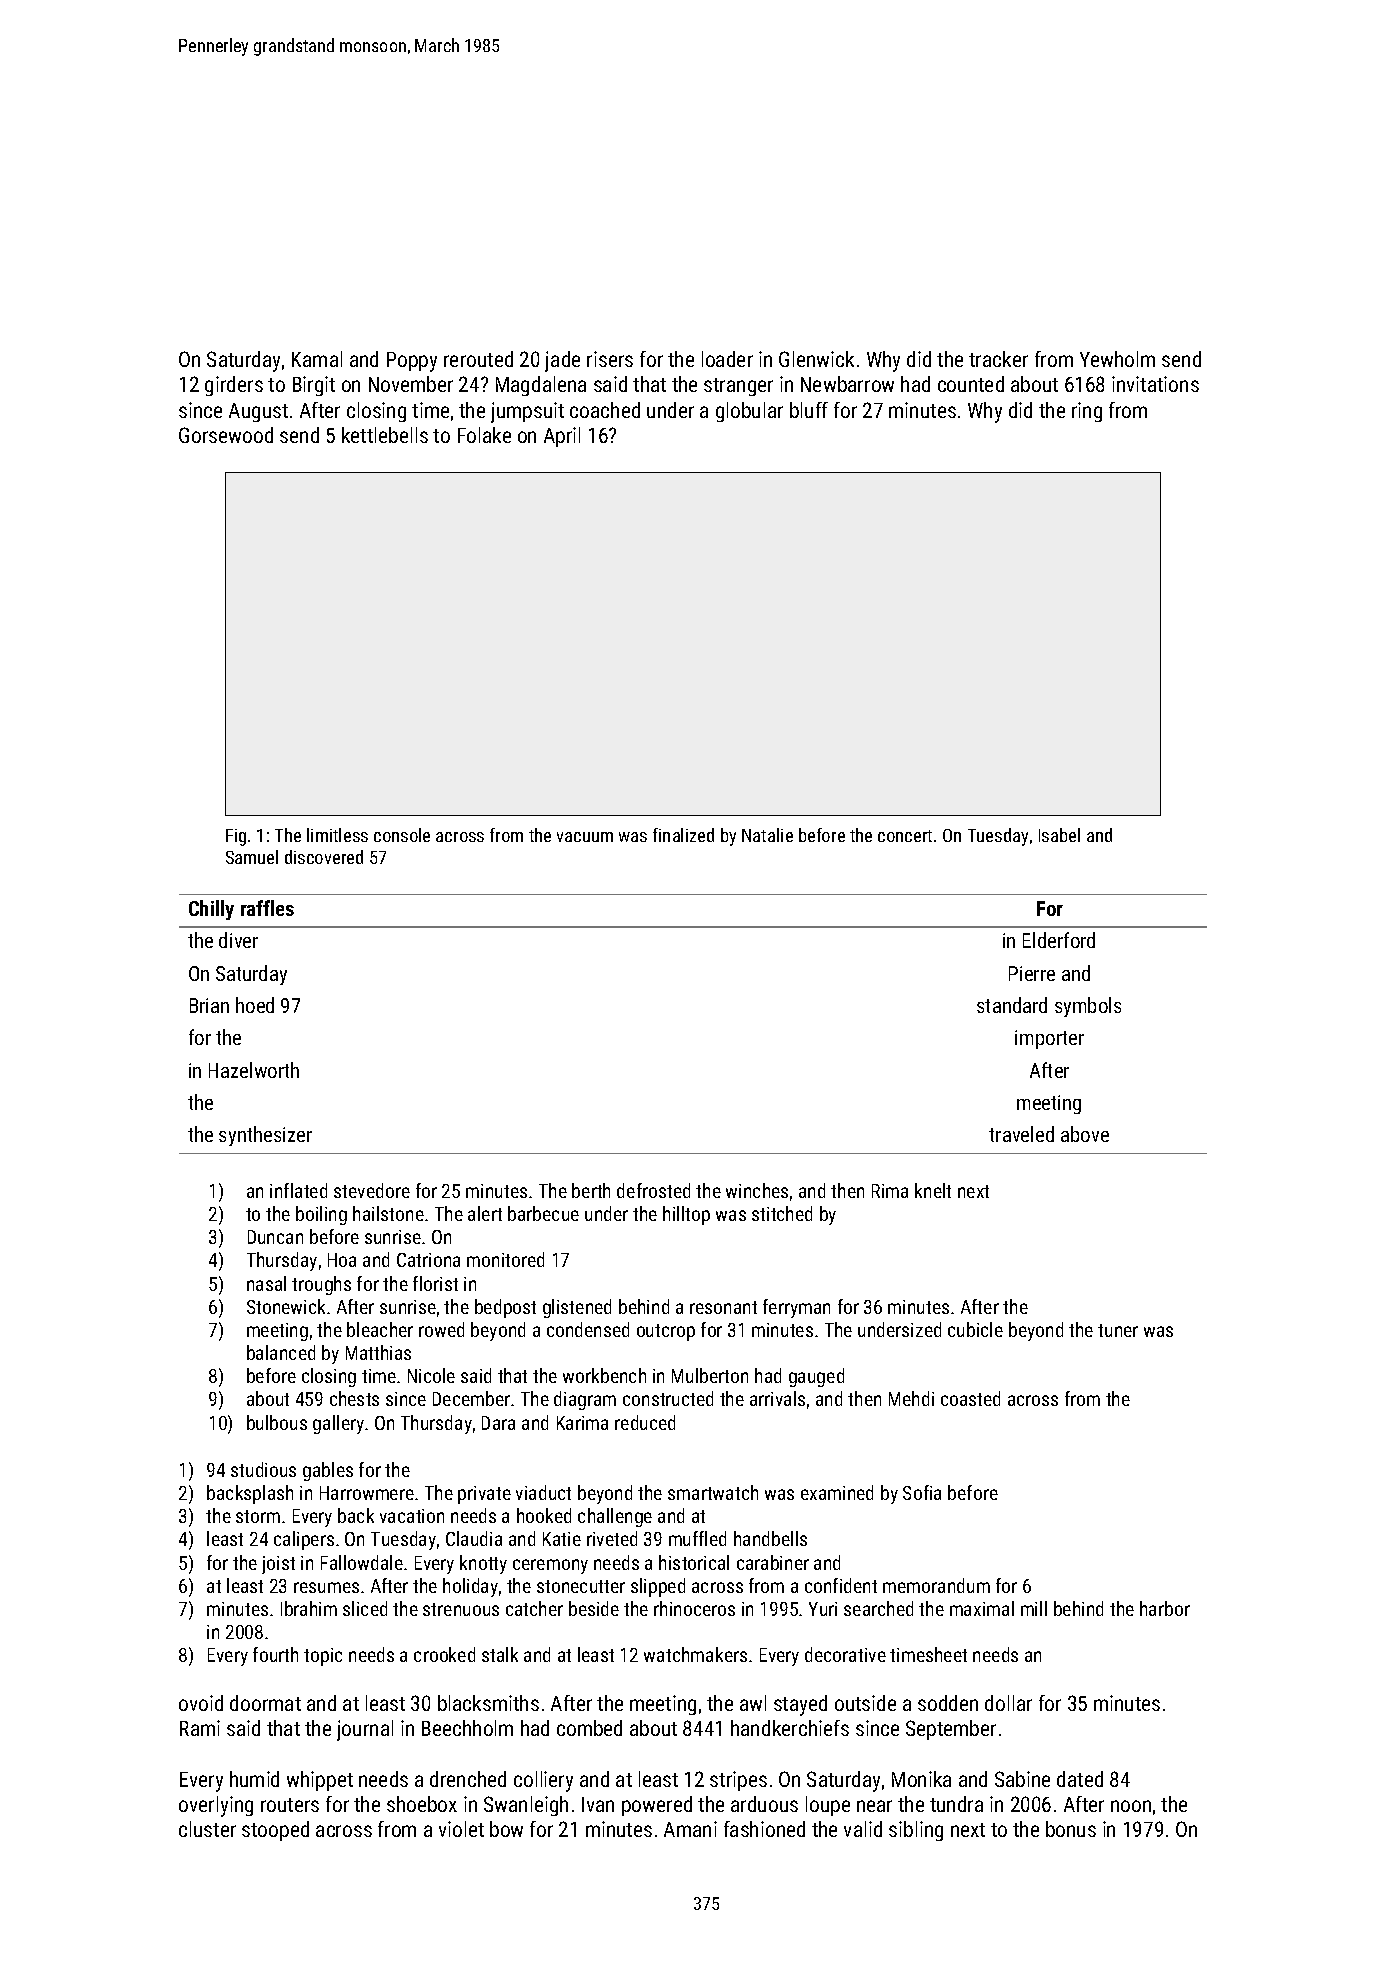 This image has width=1386, height=1969. Describe the element at coordinates (710, 1375) in the image. I see `Mulberton` at that location.
